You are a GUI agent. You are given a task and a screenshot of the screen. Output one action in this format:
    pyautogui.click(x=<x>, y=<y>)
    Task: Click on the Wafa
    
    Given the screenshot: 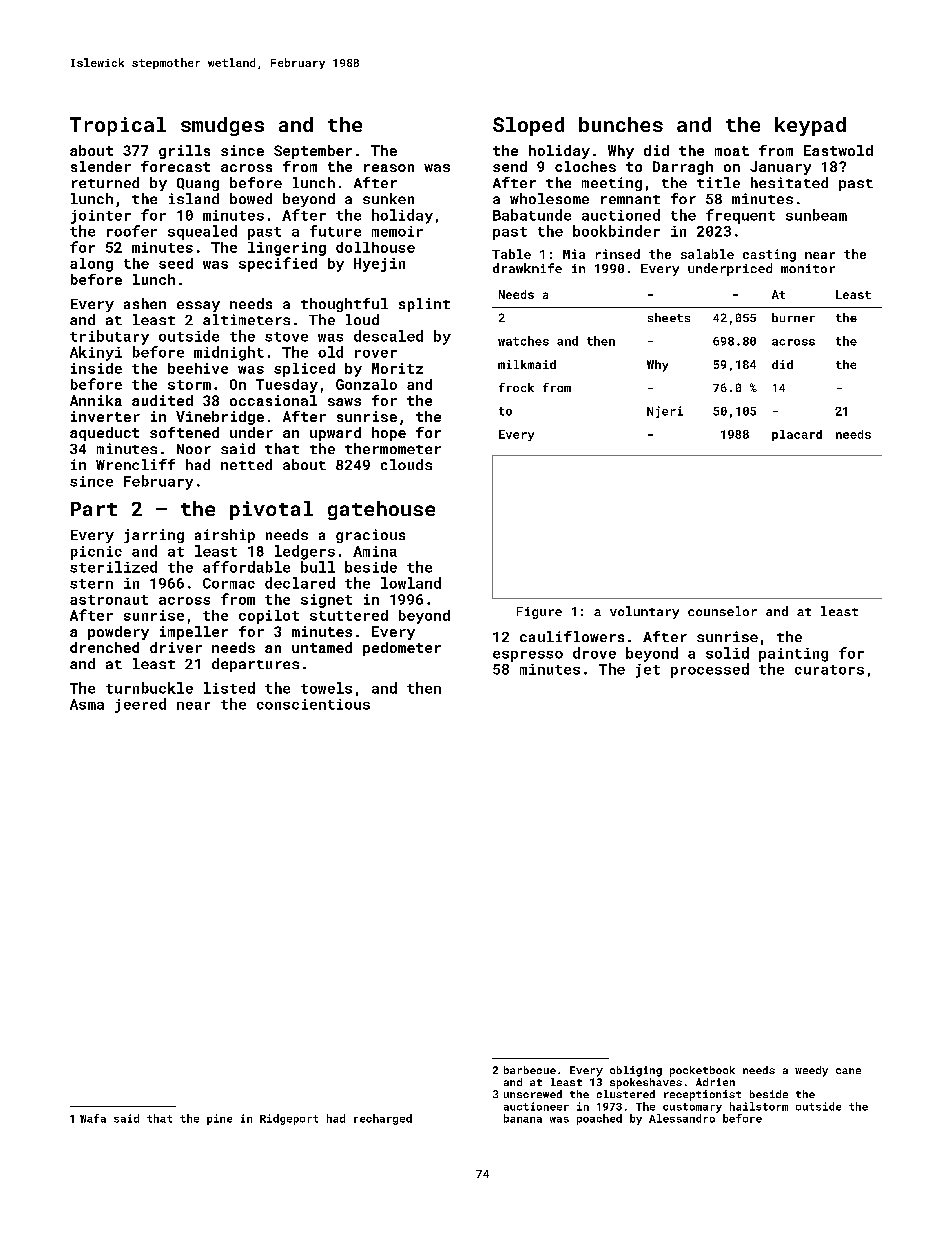 What is the action you would take?
    pyautogui.click(x=93, y=1118)
